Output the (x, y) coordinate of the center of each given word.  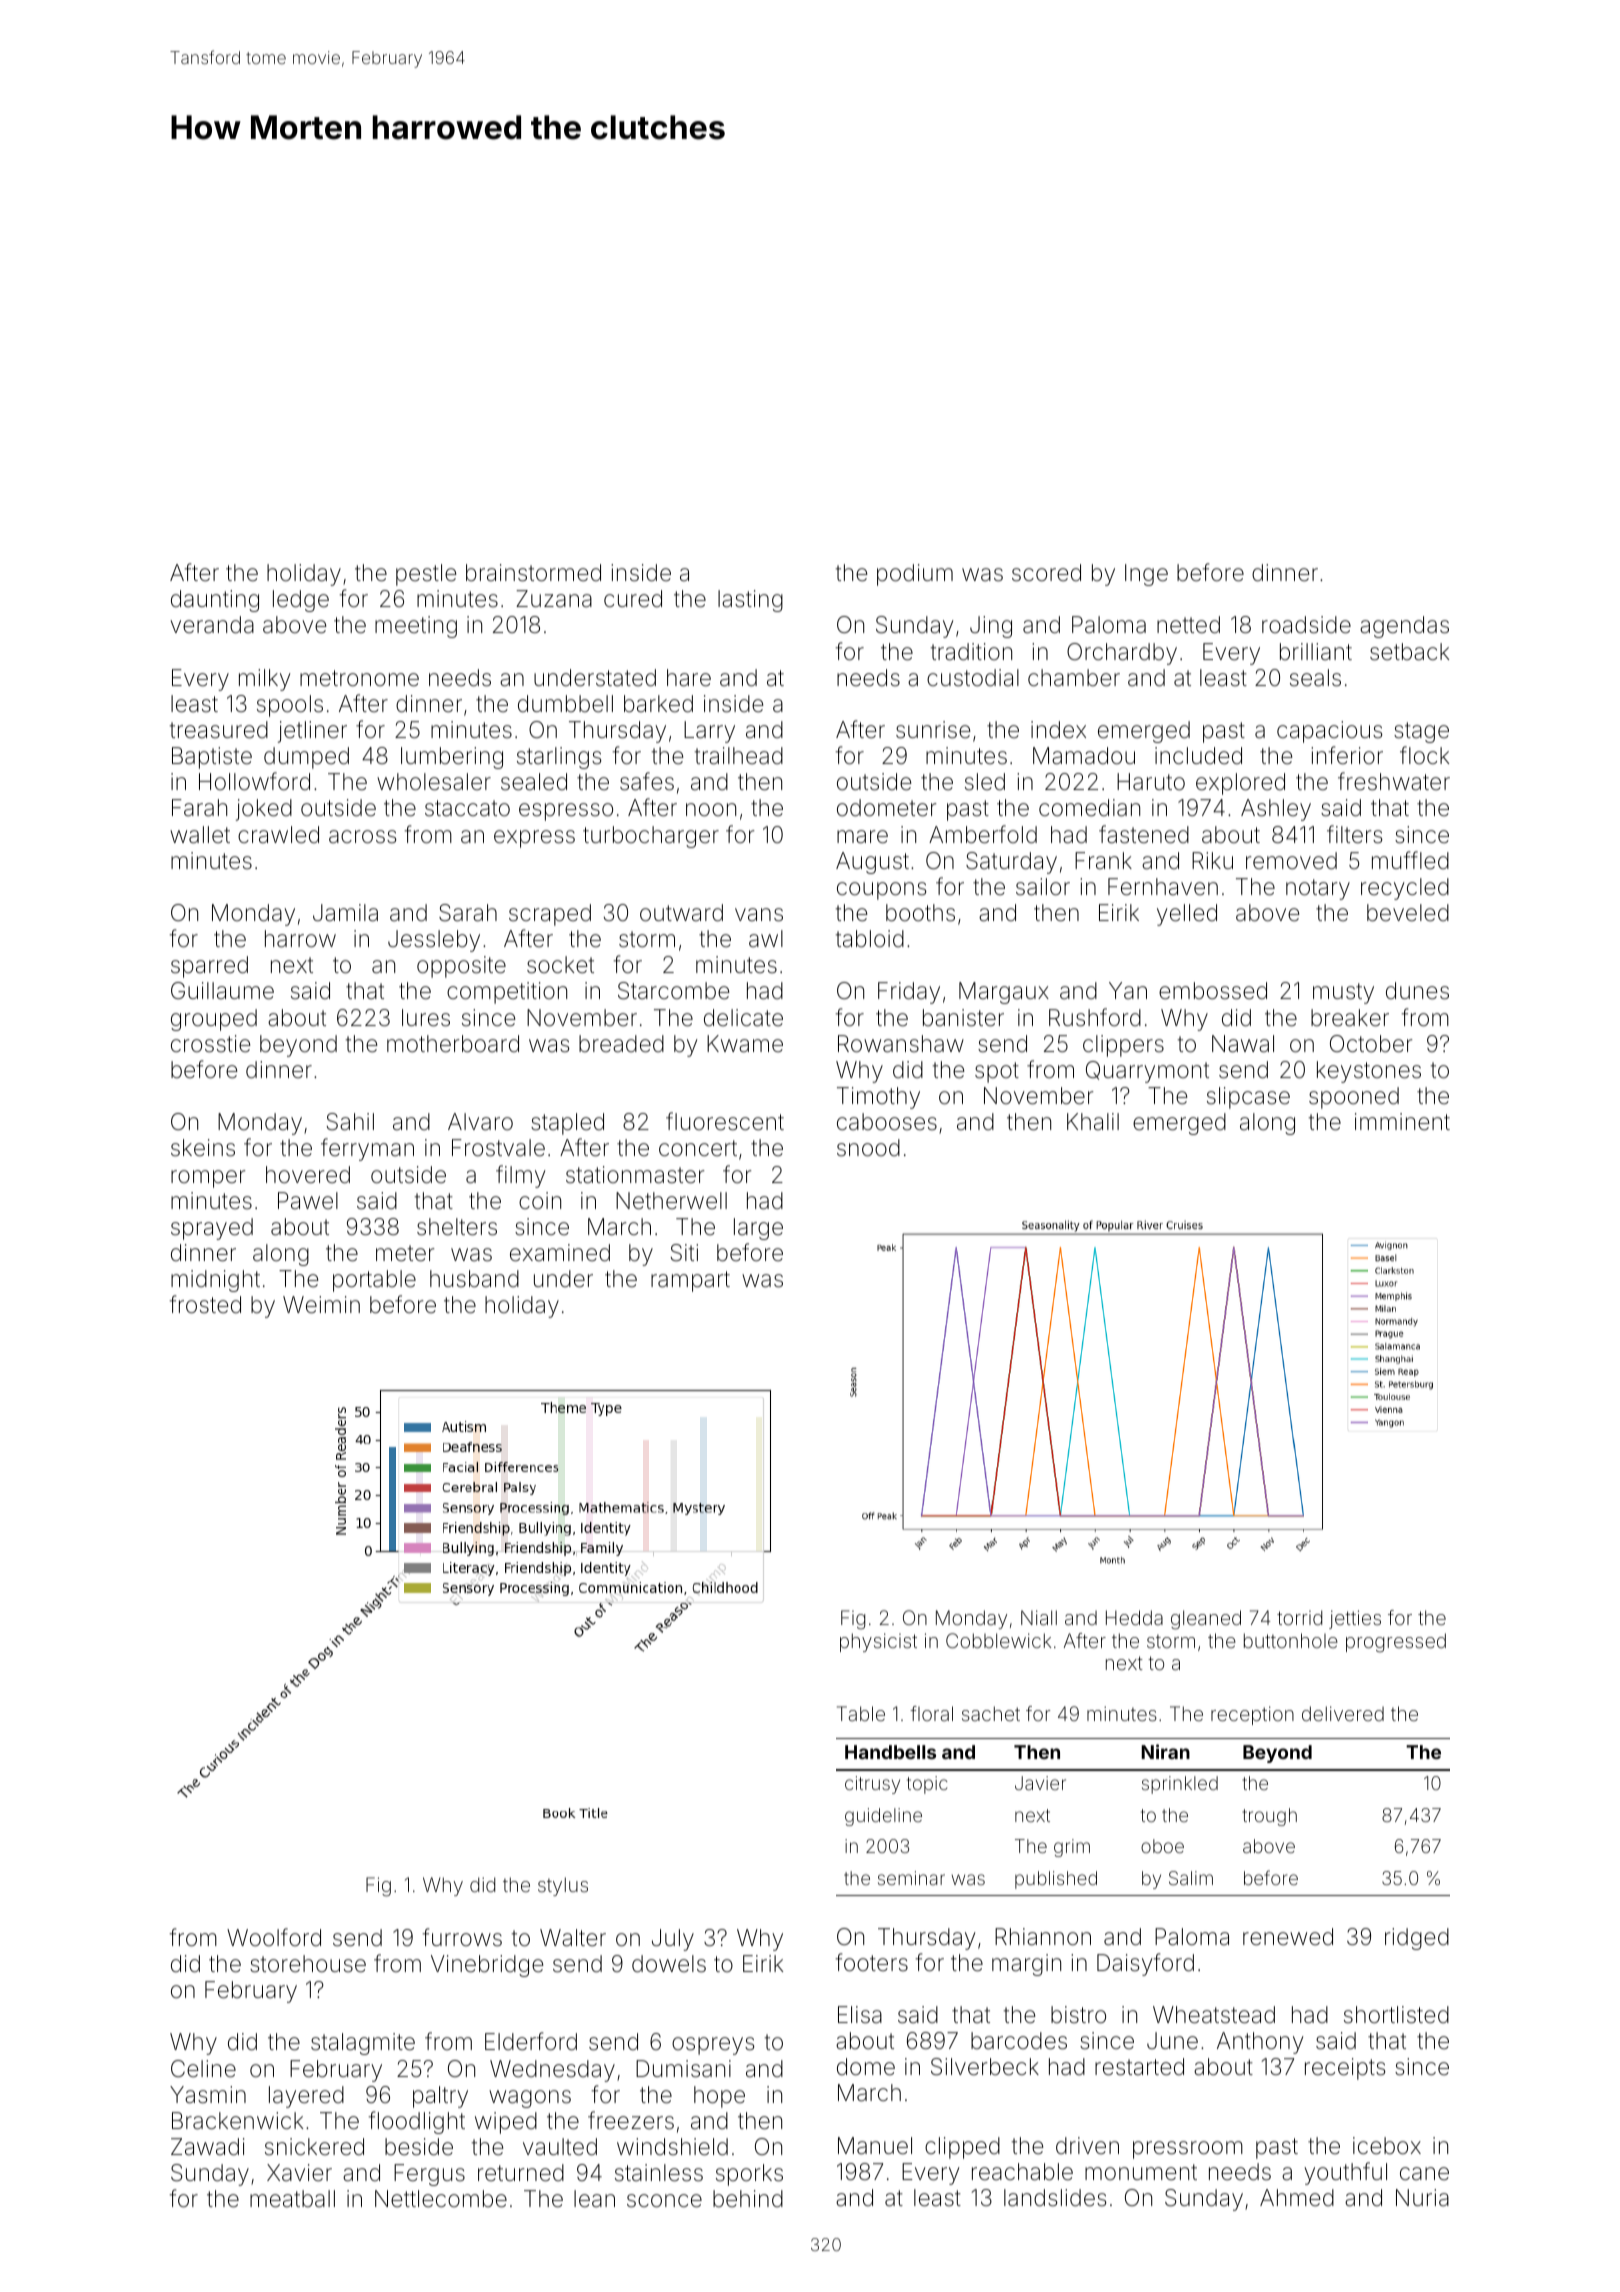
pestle (426, 575)
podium (915, 575)
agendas (1404, 627)
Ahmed (1297, 2198)
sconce (664, 2201)
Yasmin (208, 2095)
